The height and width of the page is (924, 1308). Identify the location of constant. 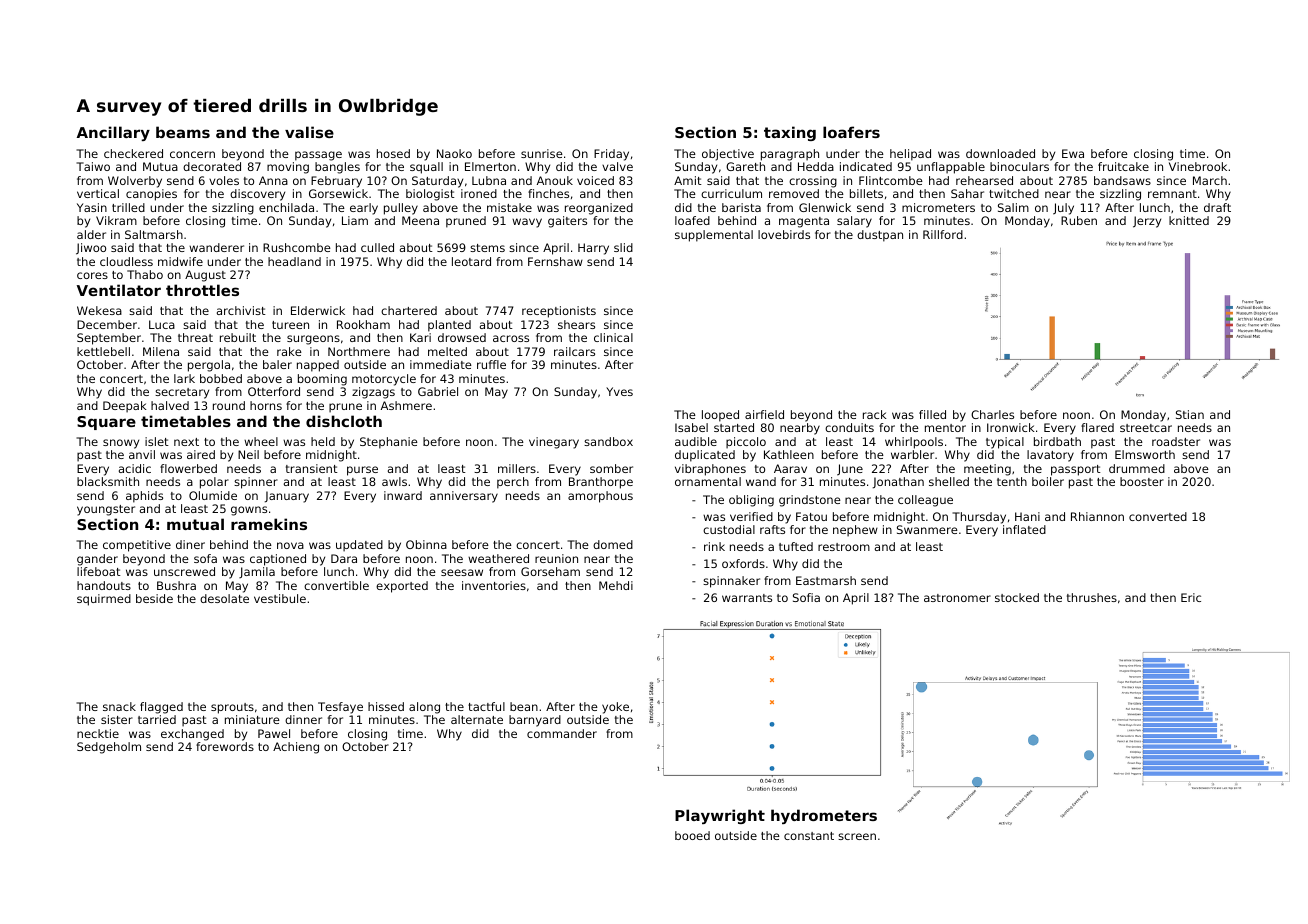
(809, 836).
